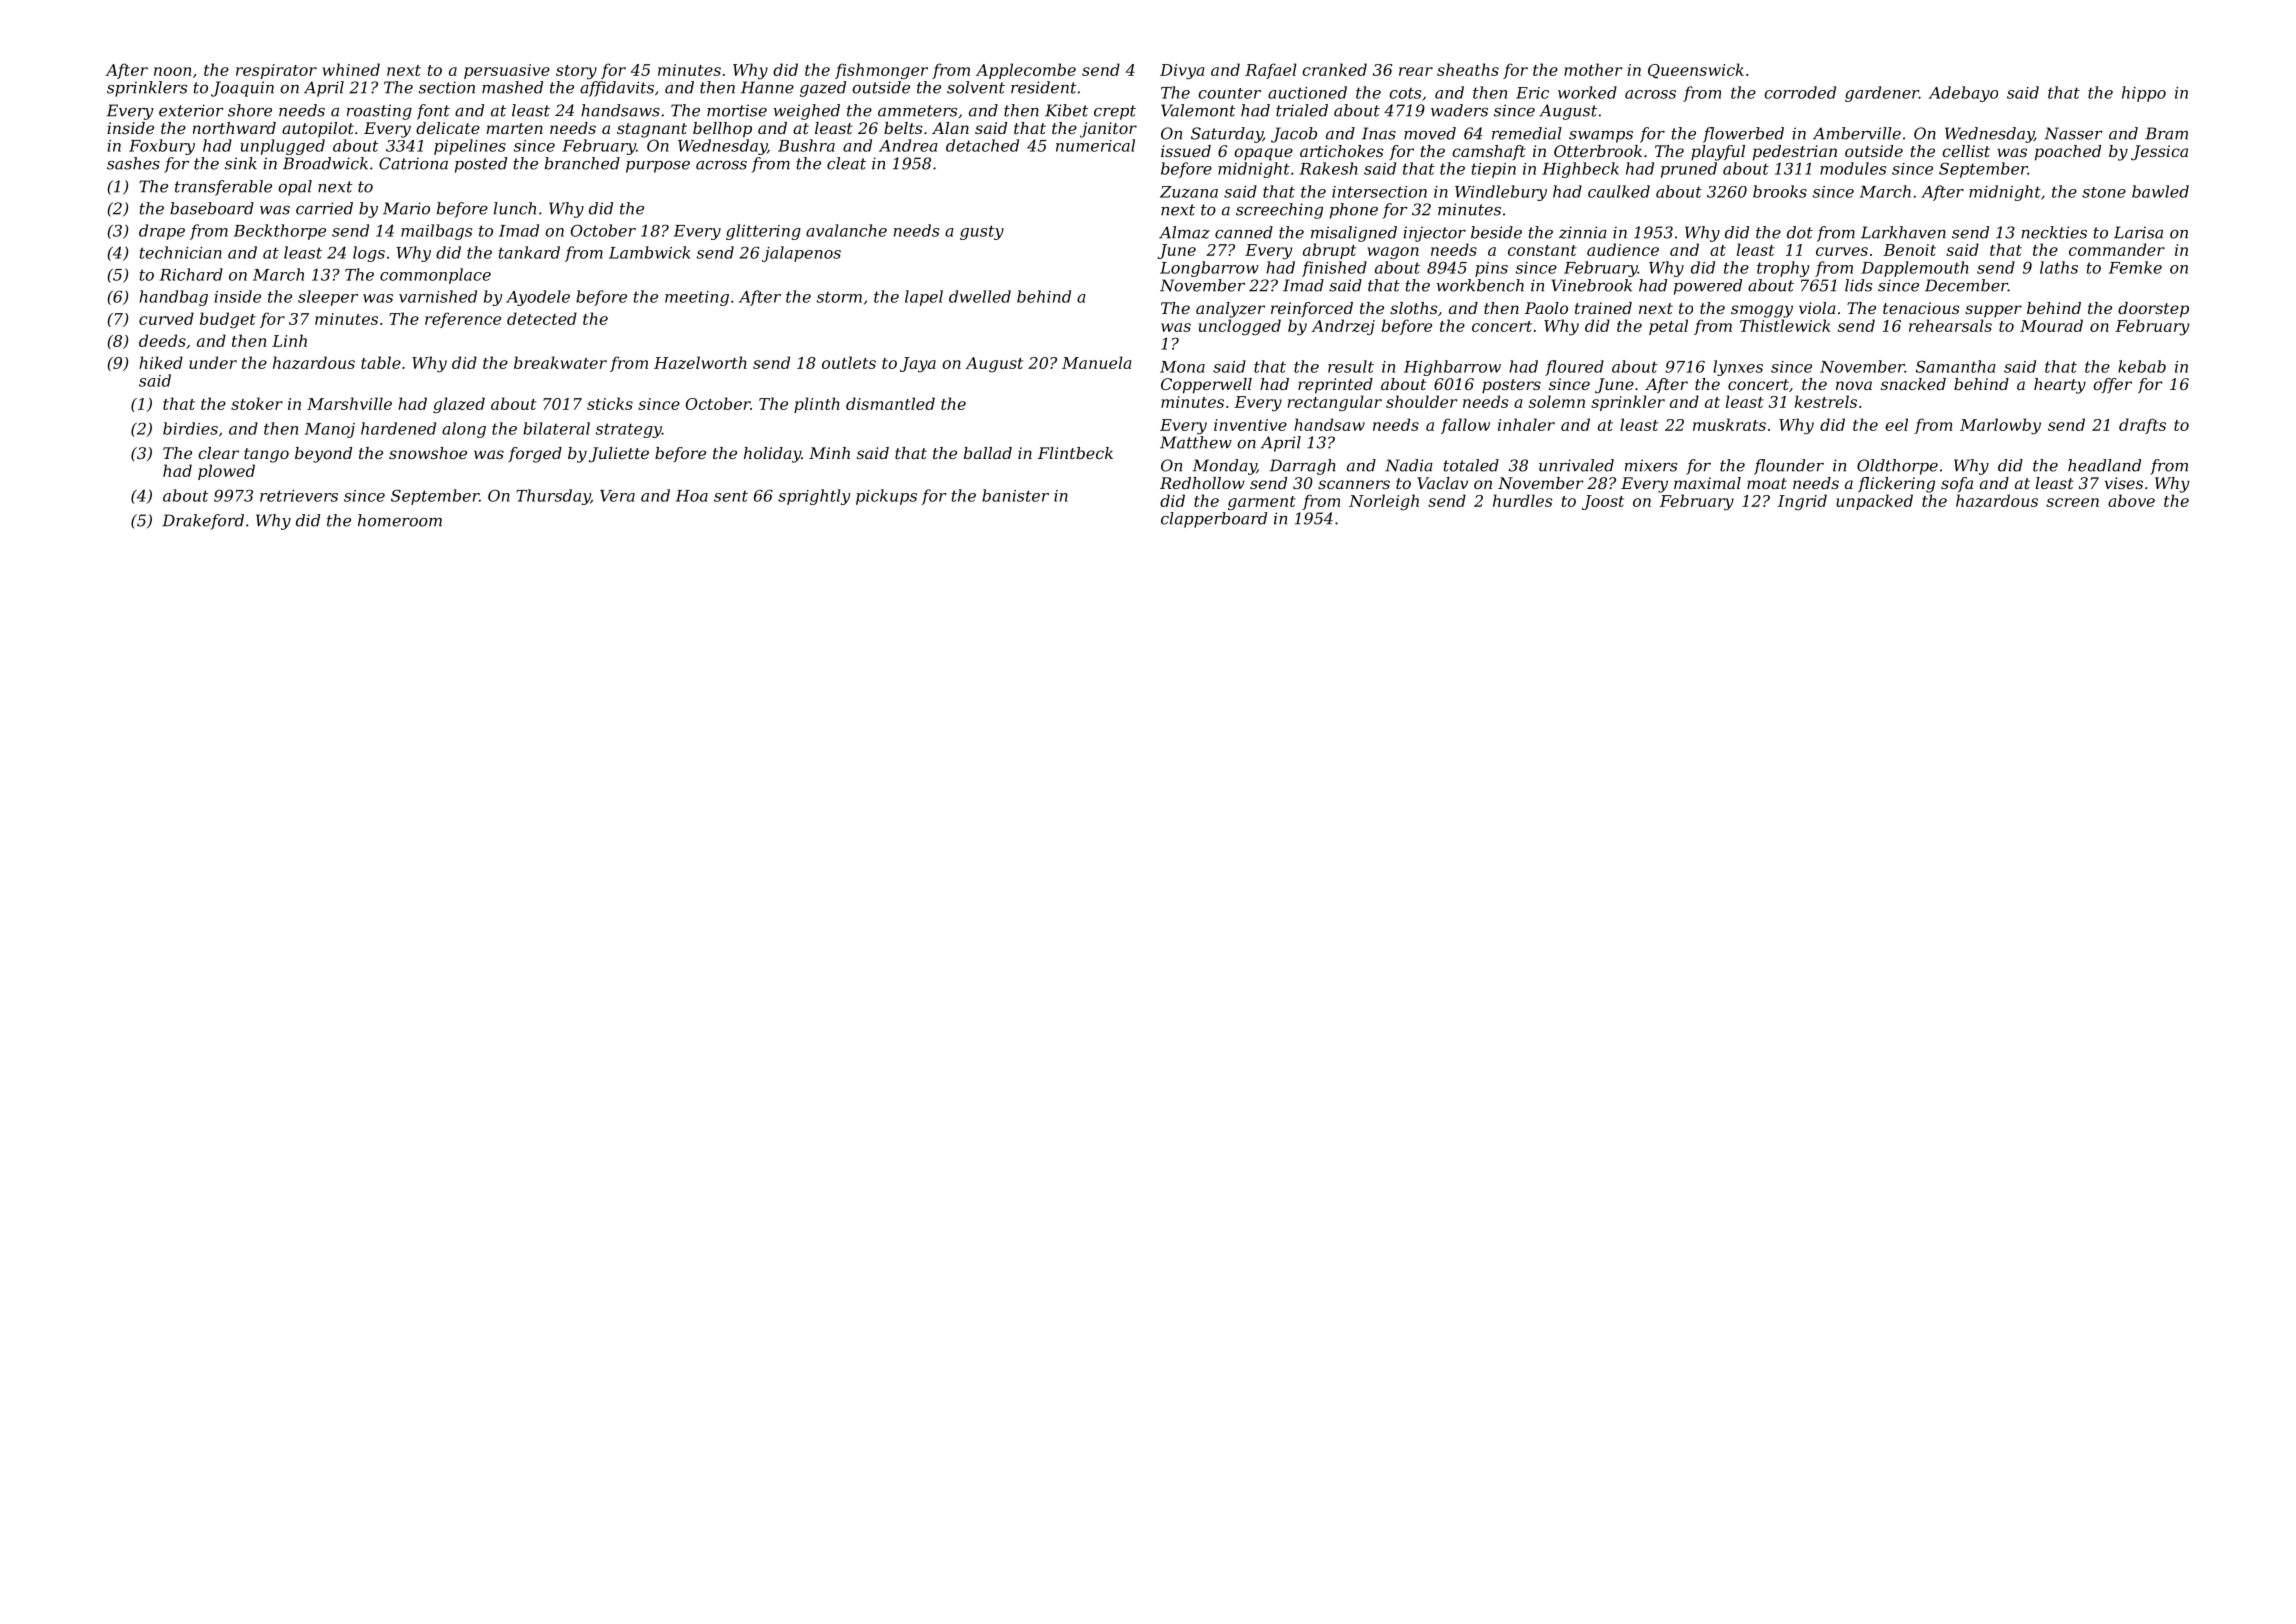 The height and width of the screenshot is (1624, 2296). What do you see at coordinates (846, 163) in the screenshot?
I see `cleat` at bounding box center [846, 163].
